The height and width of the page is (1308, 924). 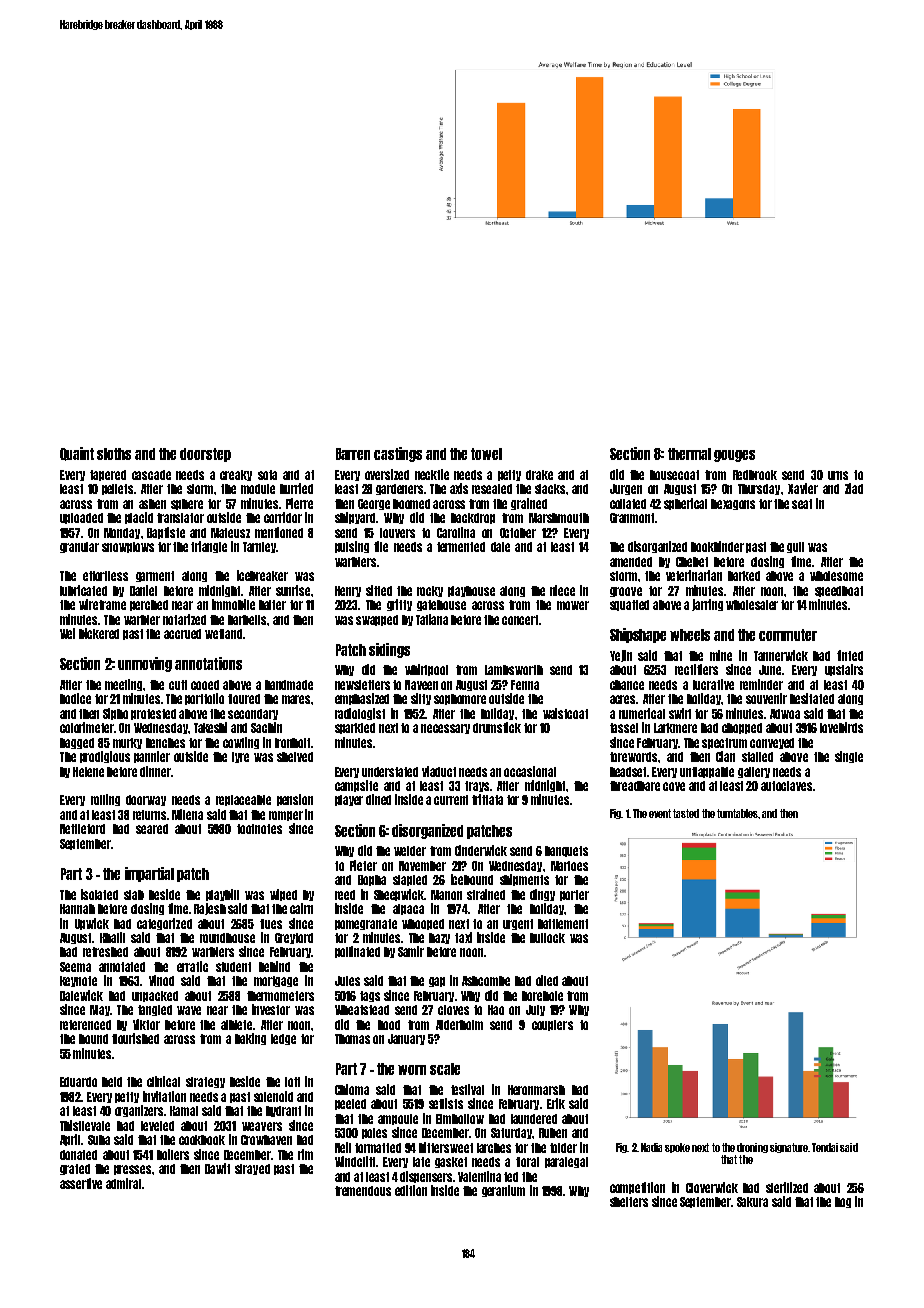 I want to click on Tendai, so click(x=825, y=1147).
